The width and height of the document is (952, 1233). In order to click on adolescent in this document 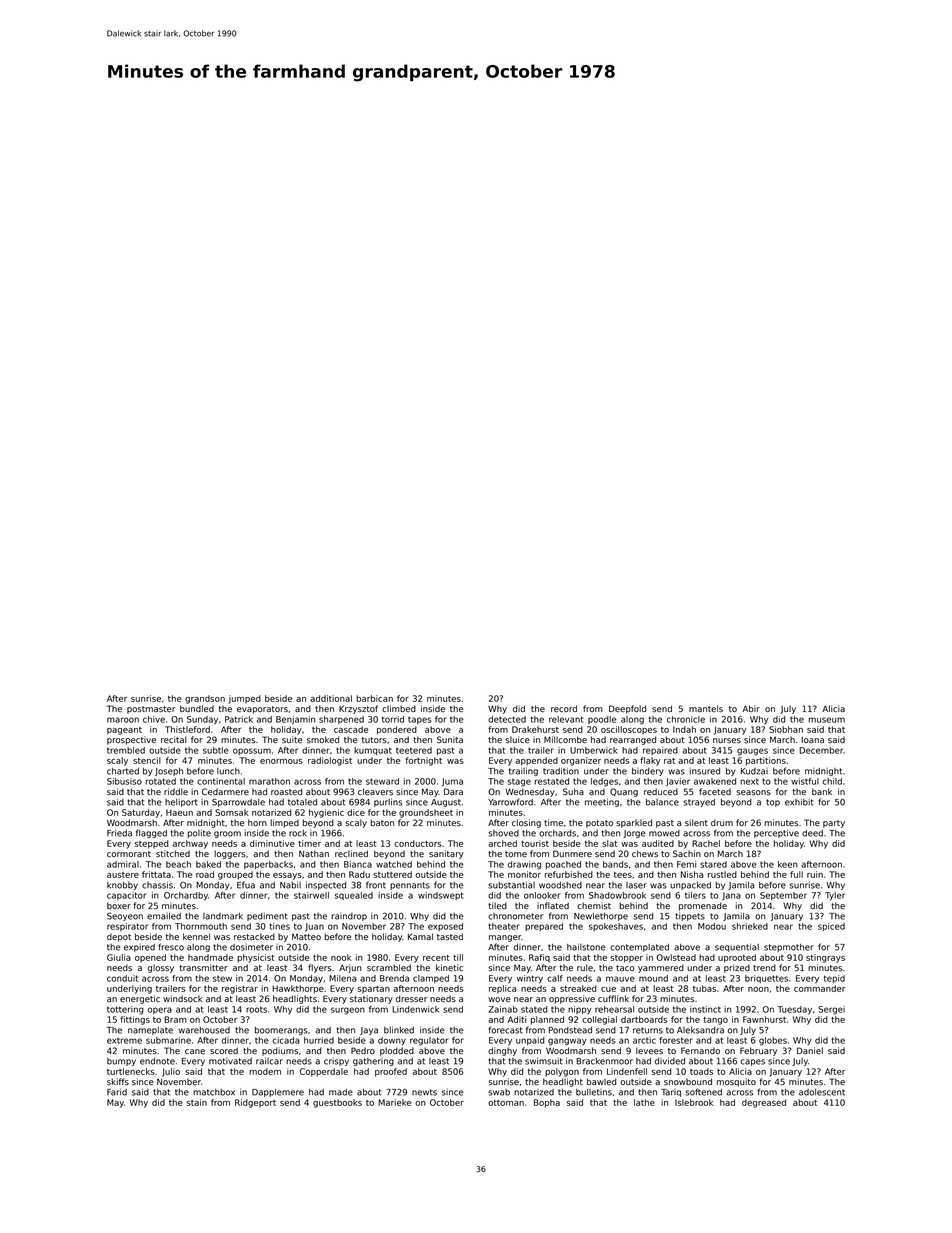, I will do `click(822, 1092)`.
